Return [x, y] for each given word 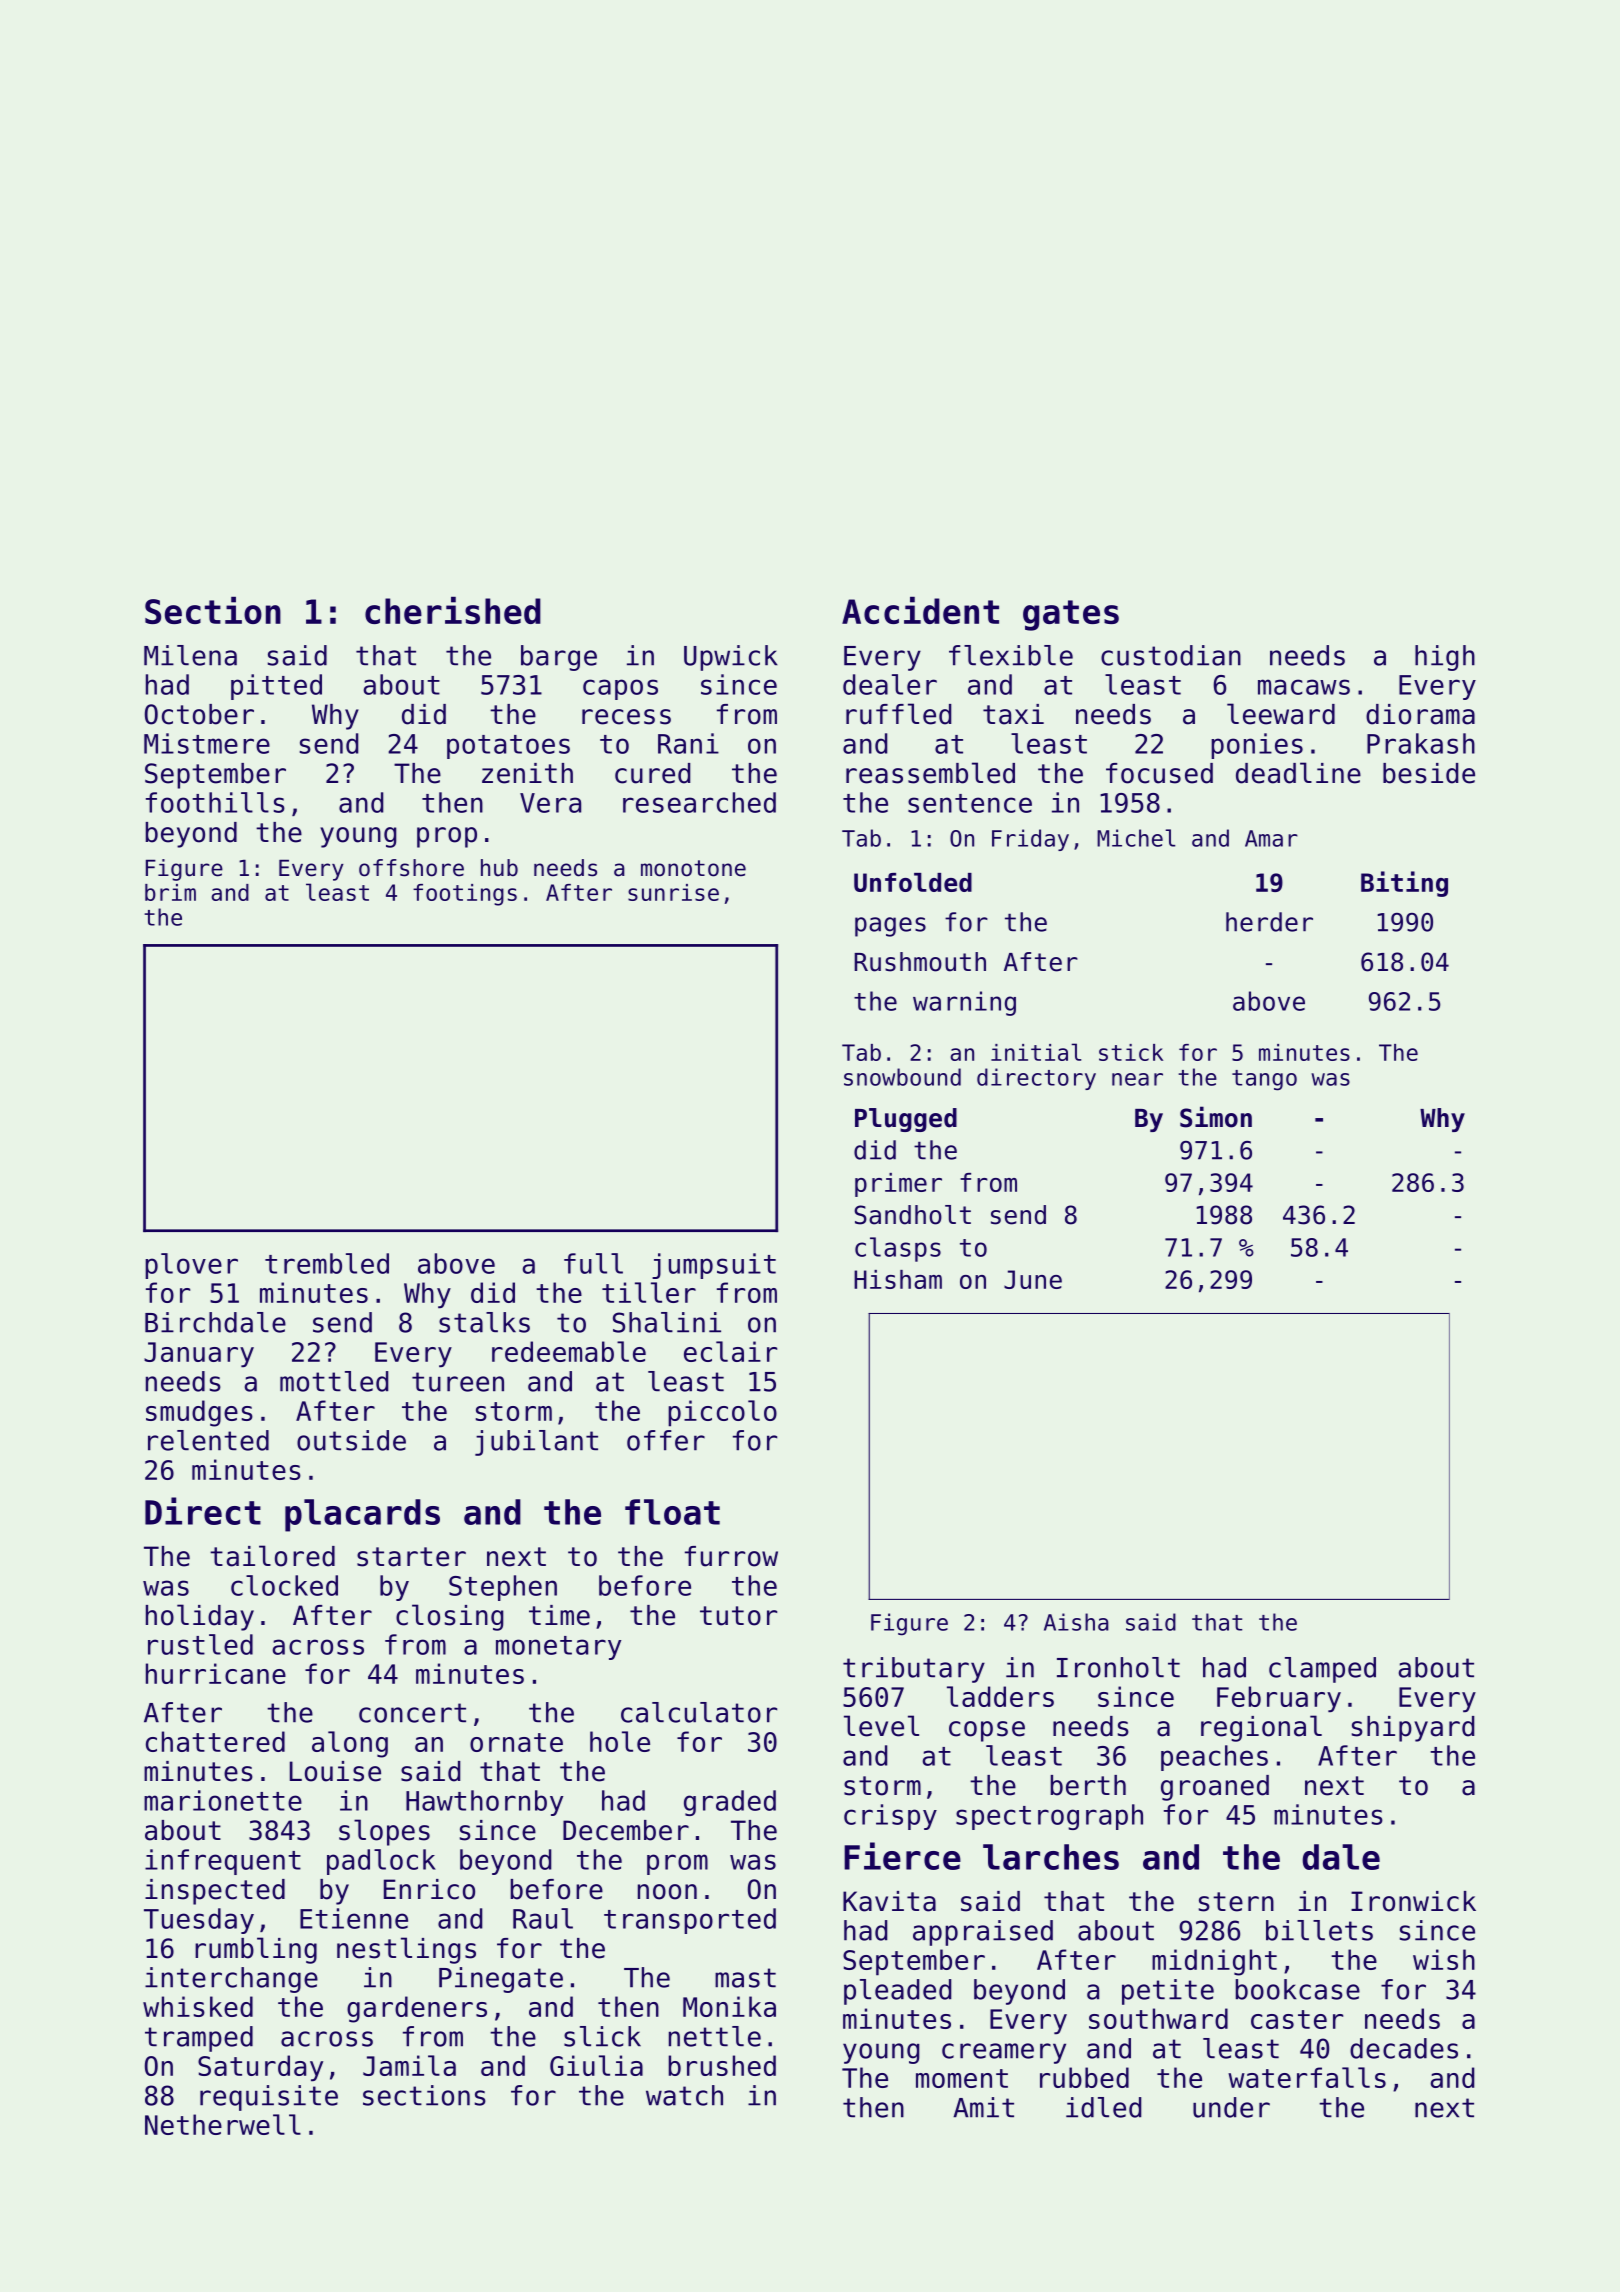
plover [191, 1266]
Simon [1216, 1117]
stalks [484, 1322]
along [350, 1744]
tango [1264, 1080]
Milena [190, 655]
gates [1071, 615]
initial [1036, 1052]
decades [1404, 2048]
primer [898, 1185]
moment [962, 2078]
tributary [914, 1670]
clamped [1322, 1670]
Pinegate [501, 1980]
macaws [1304, 687]
